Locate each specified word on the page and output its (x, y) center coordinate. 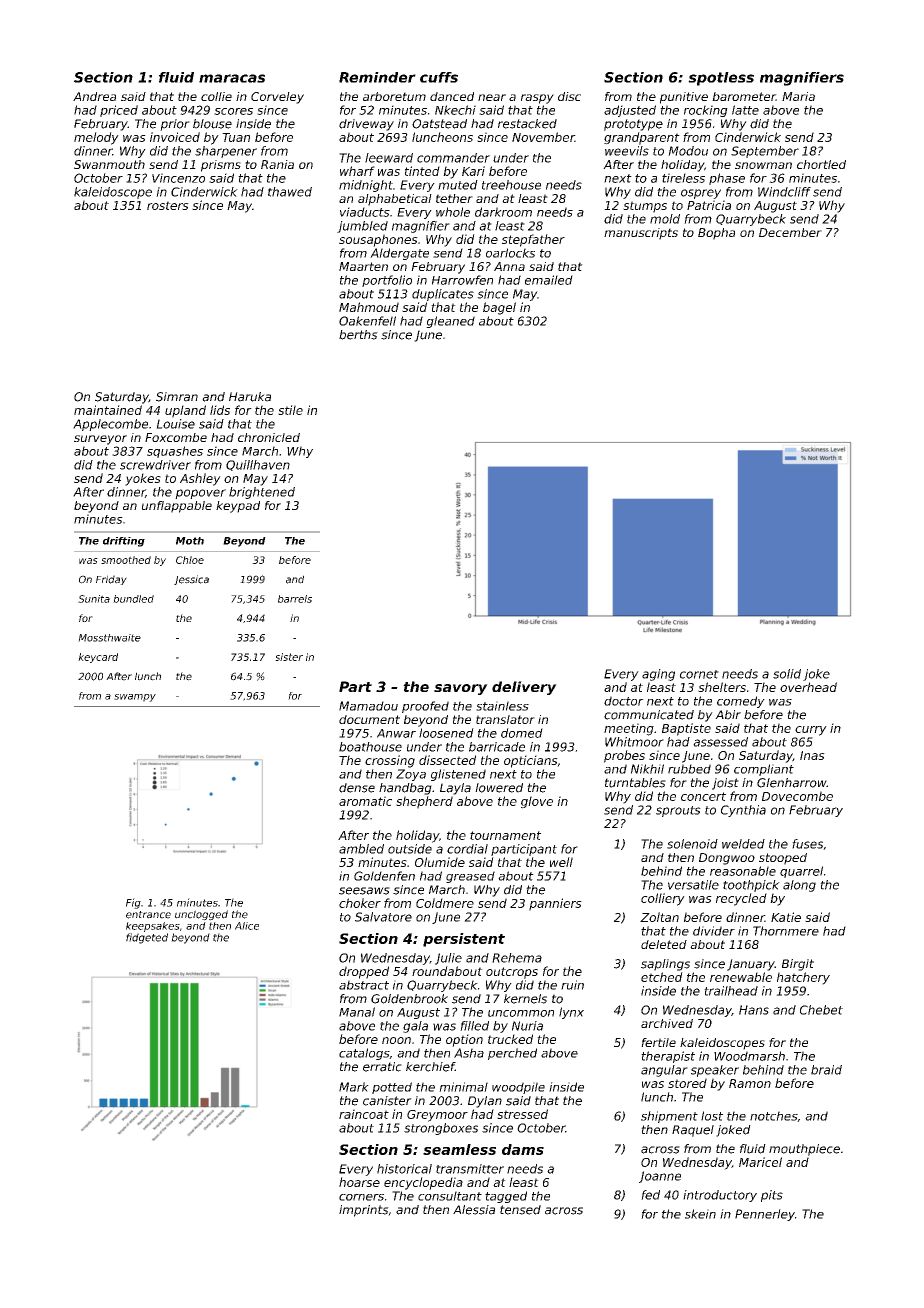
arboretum (394, 96)
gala (415, 1027)
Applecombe (110, 425)
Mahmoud (369, 307)
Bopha (716, 234)
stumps (645, 207)
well (561, 862)
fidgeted (147, 938)
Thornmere (786, 931)
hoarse (359, 1182)
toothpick (751, 886)
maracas (232, 78)
